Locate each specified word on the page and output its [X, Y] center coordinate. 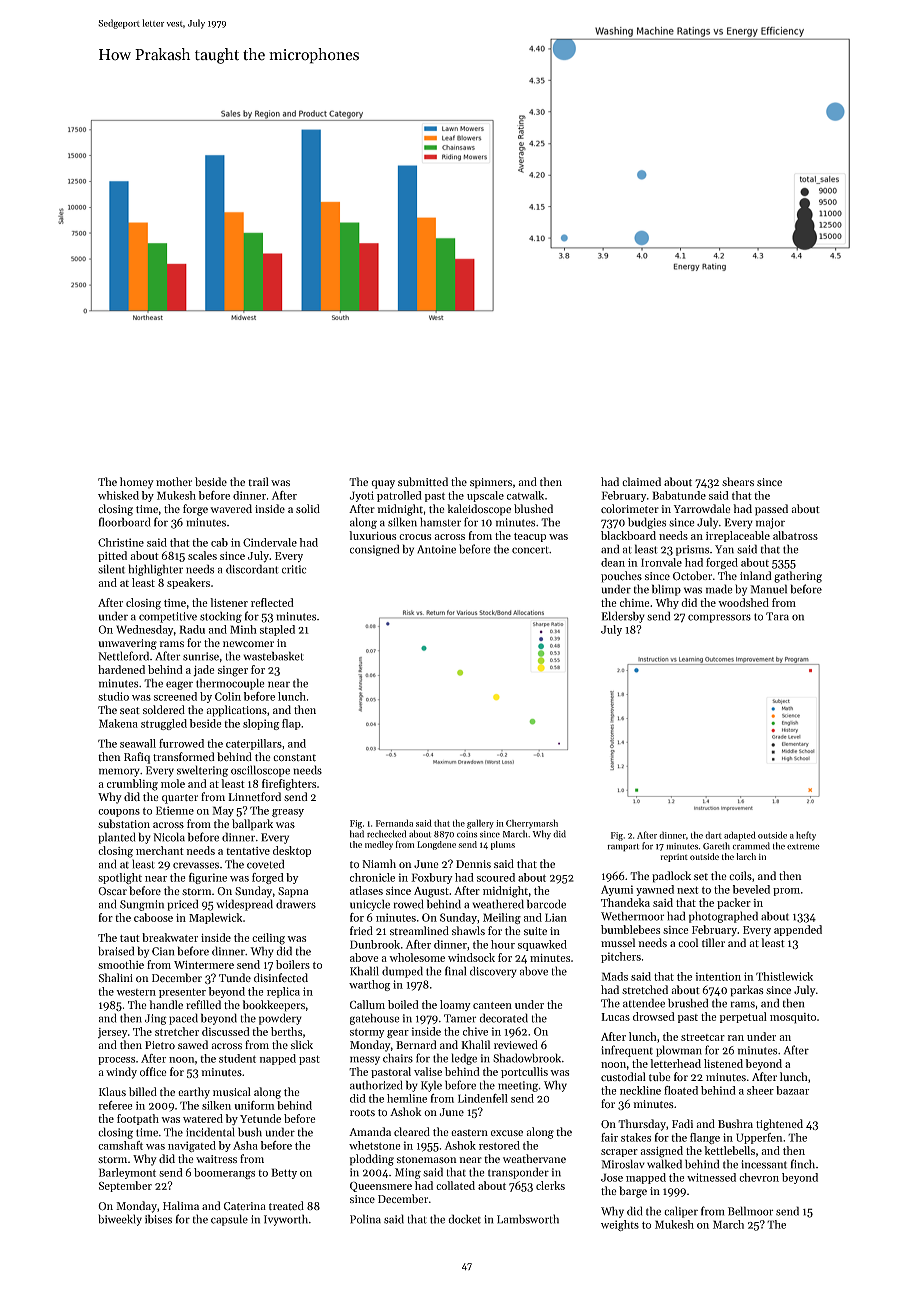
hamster [440, 522]
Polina [365, 1219]
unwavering [127, 644]
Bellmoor [750, 1211]
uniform [254, 1105]
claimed [641, 481]
